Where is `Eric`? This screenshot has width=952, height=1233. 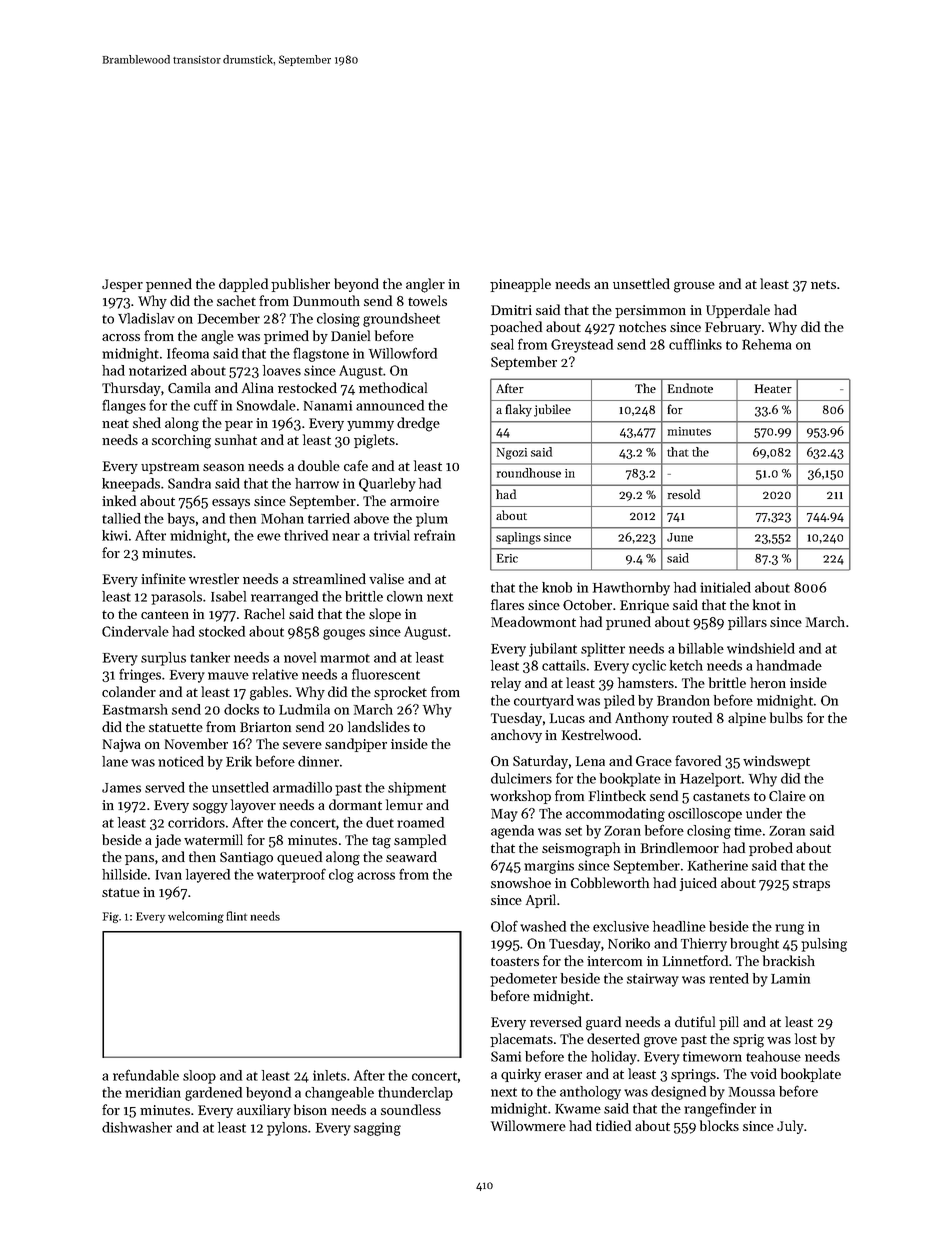 Eric is located at coordinates (507, 558).
